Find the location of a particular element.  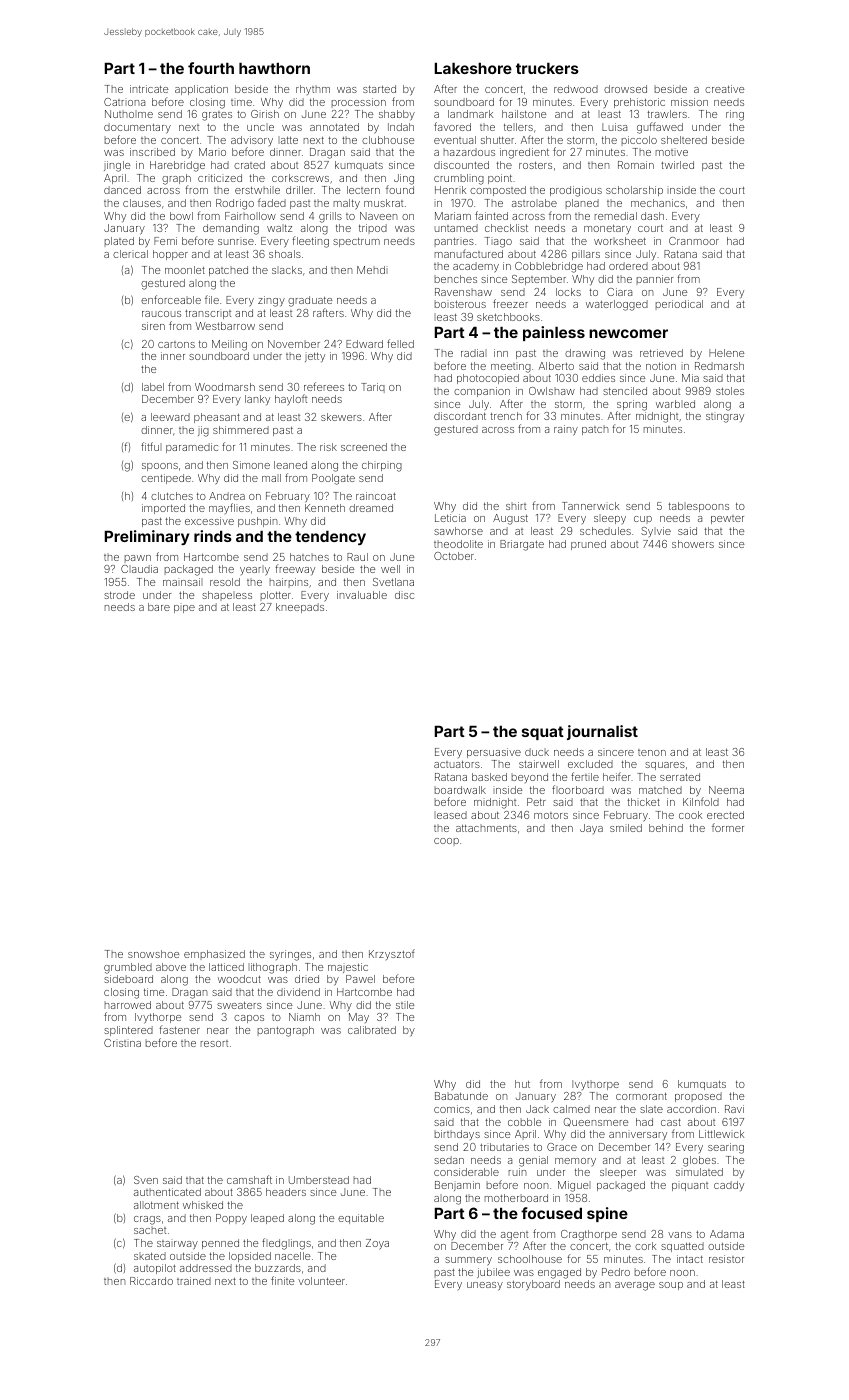

truckers is located at coordinates (547, 68).
